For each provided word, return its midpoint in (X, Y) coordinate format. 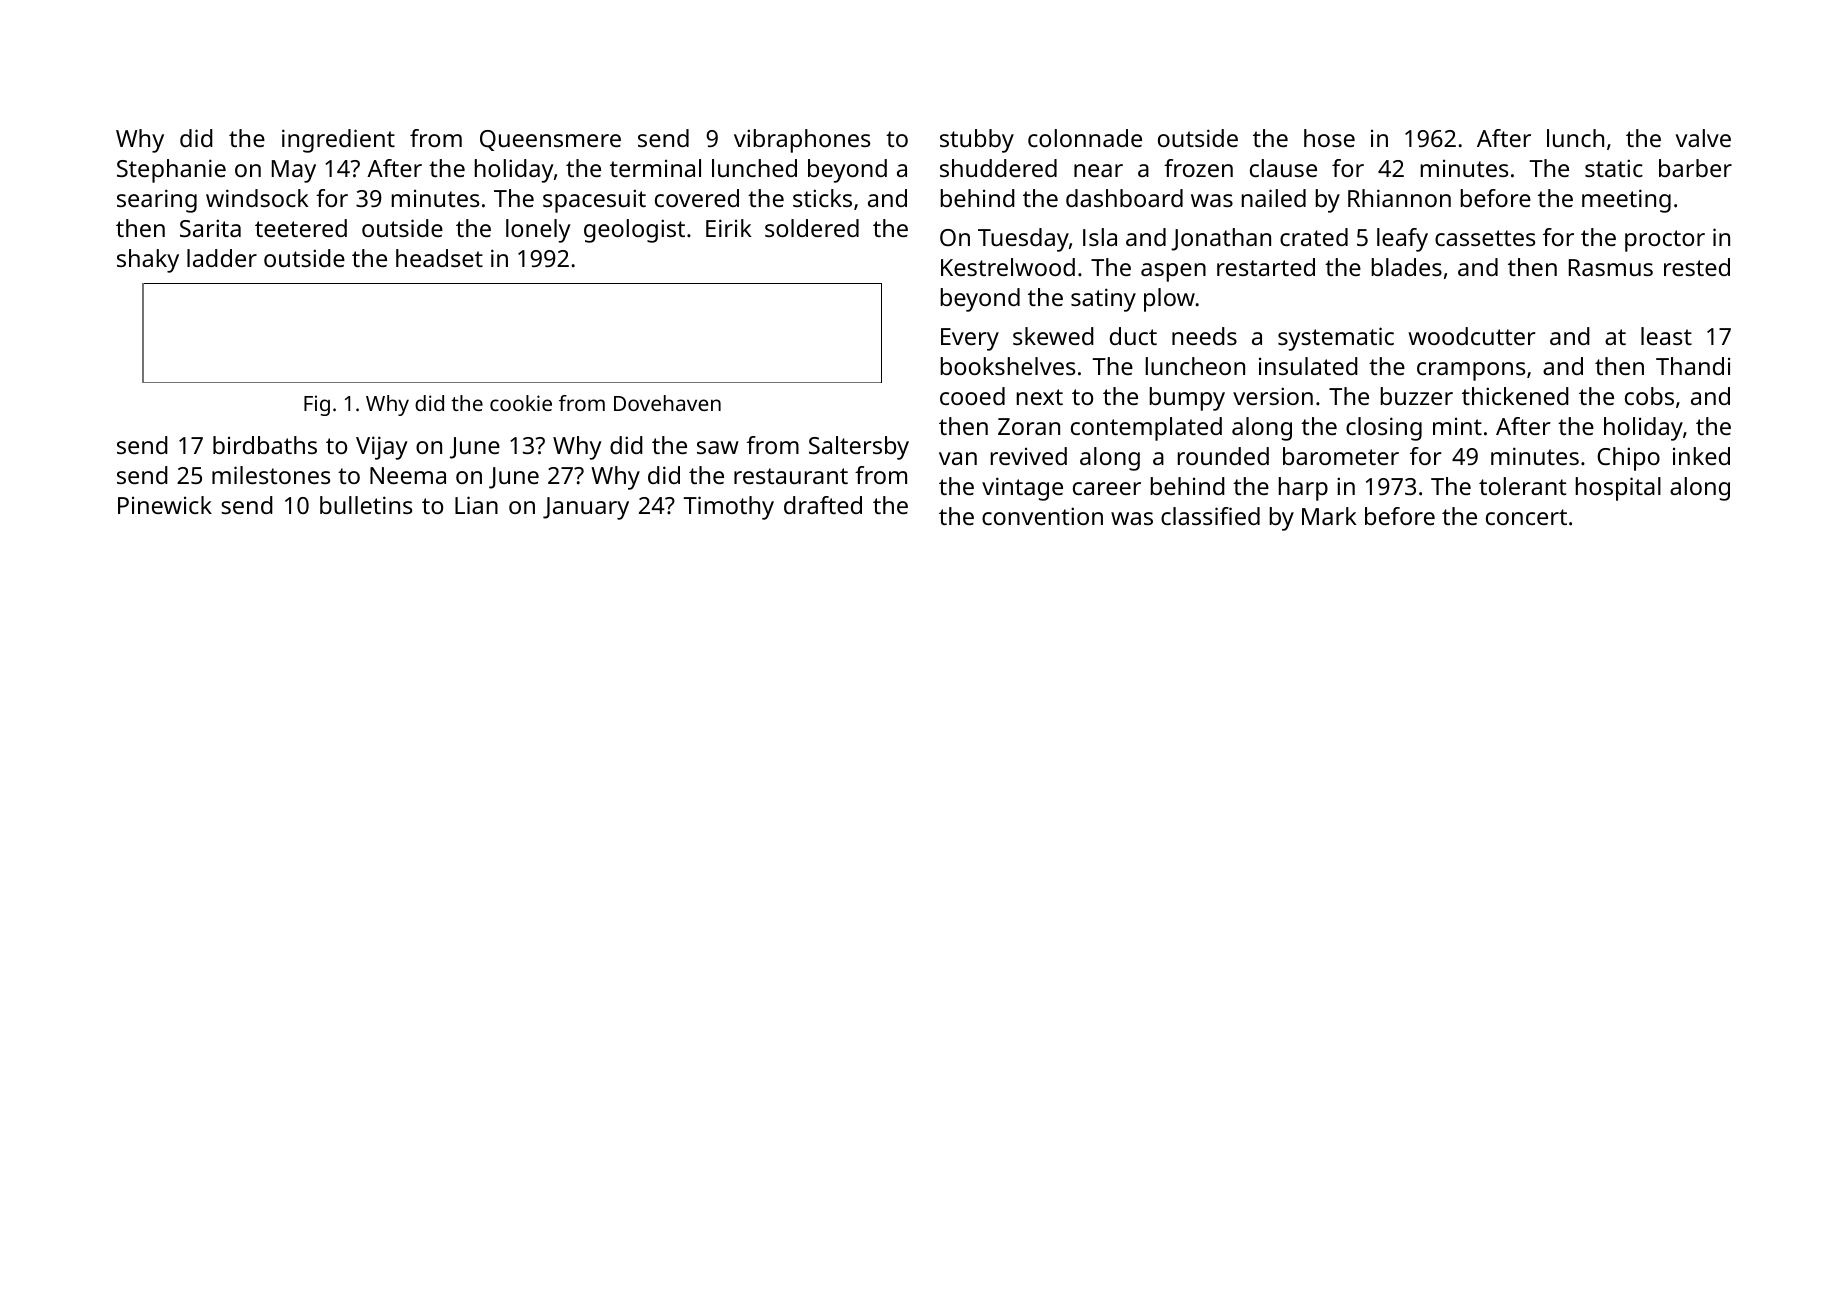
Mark (1329, 516)
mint (1457, 426)
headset (439, 258)
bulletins (366, 505)
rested (1697, 267)
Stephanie (171, 171)
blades (1407, 267)
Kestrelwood (1008, 267)
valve (1703, 138)
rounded (1223, 456)
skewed (1053, 336)
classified (1210, 516)
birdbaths (265, 445)
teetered (301, 228)
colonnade (1085, 138)
